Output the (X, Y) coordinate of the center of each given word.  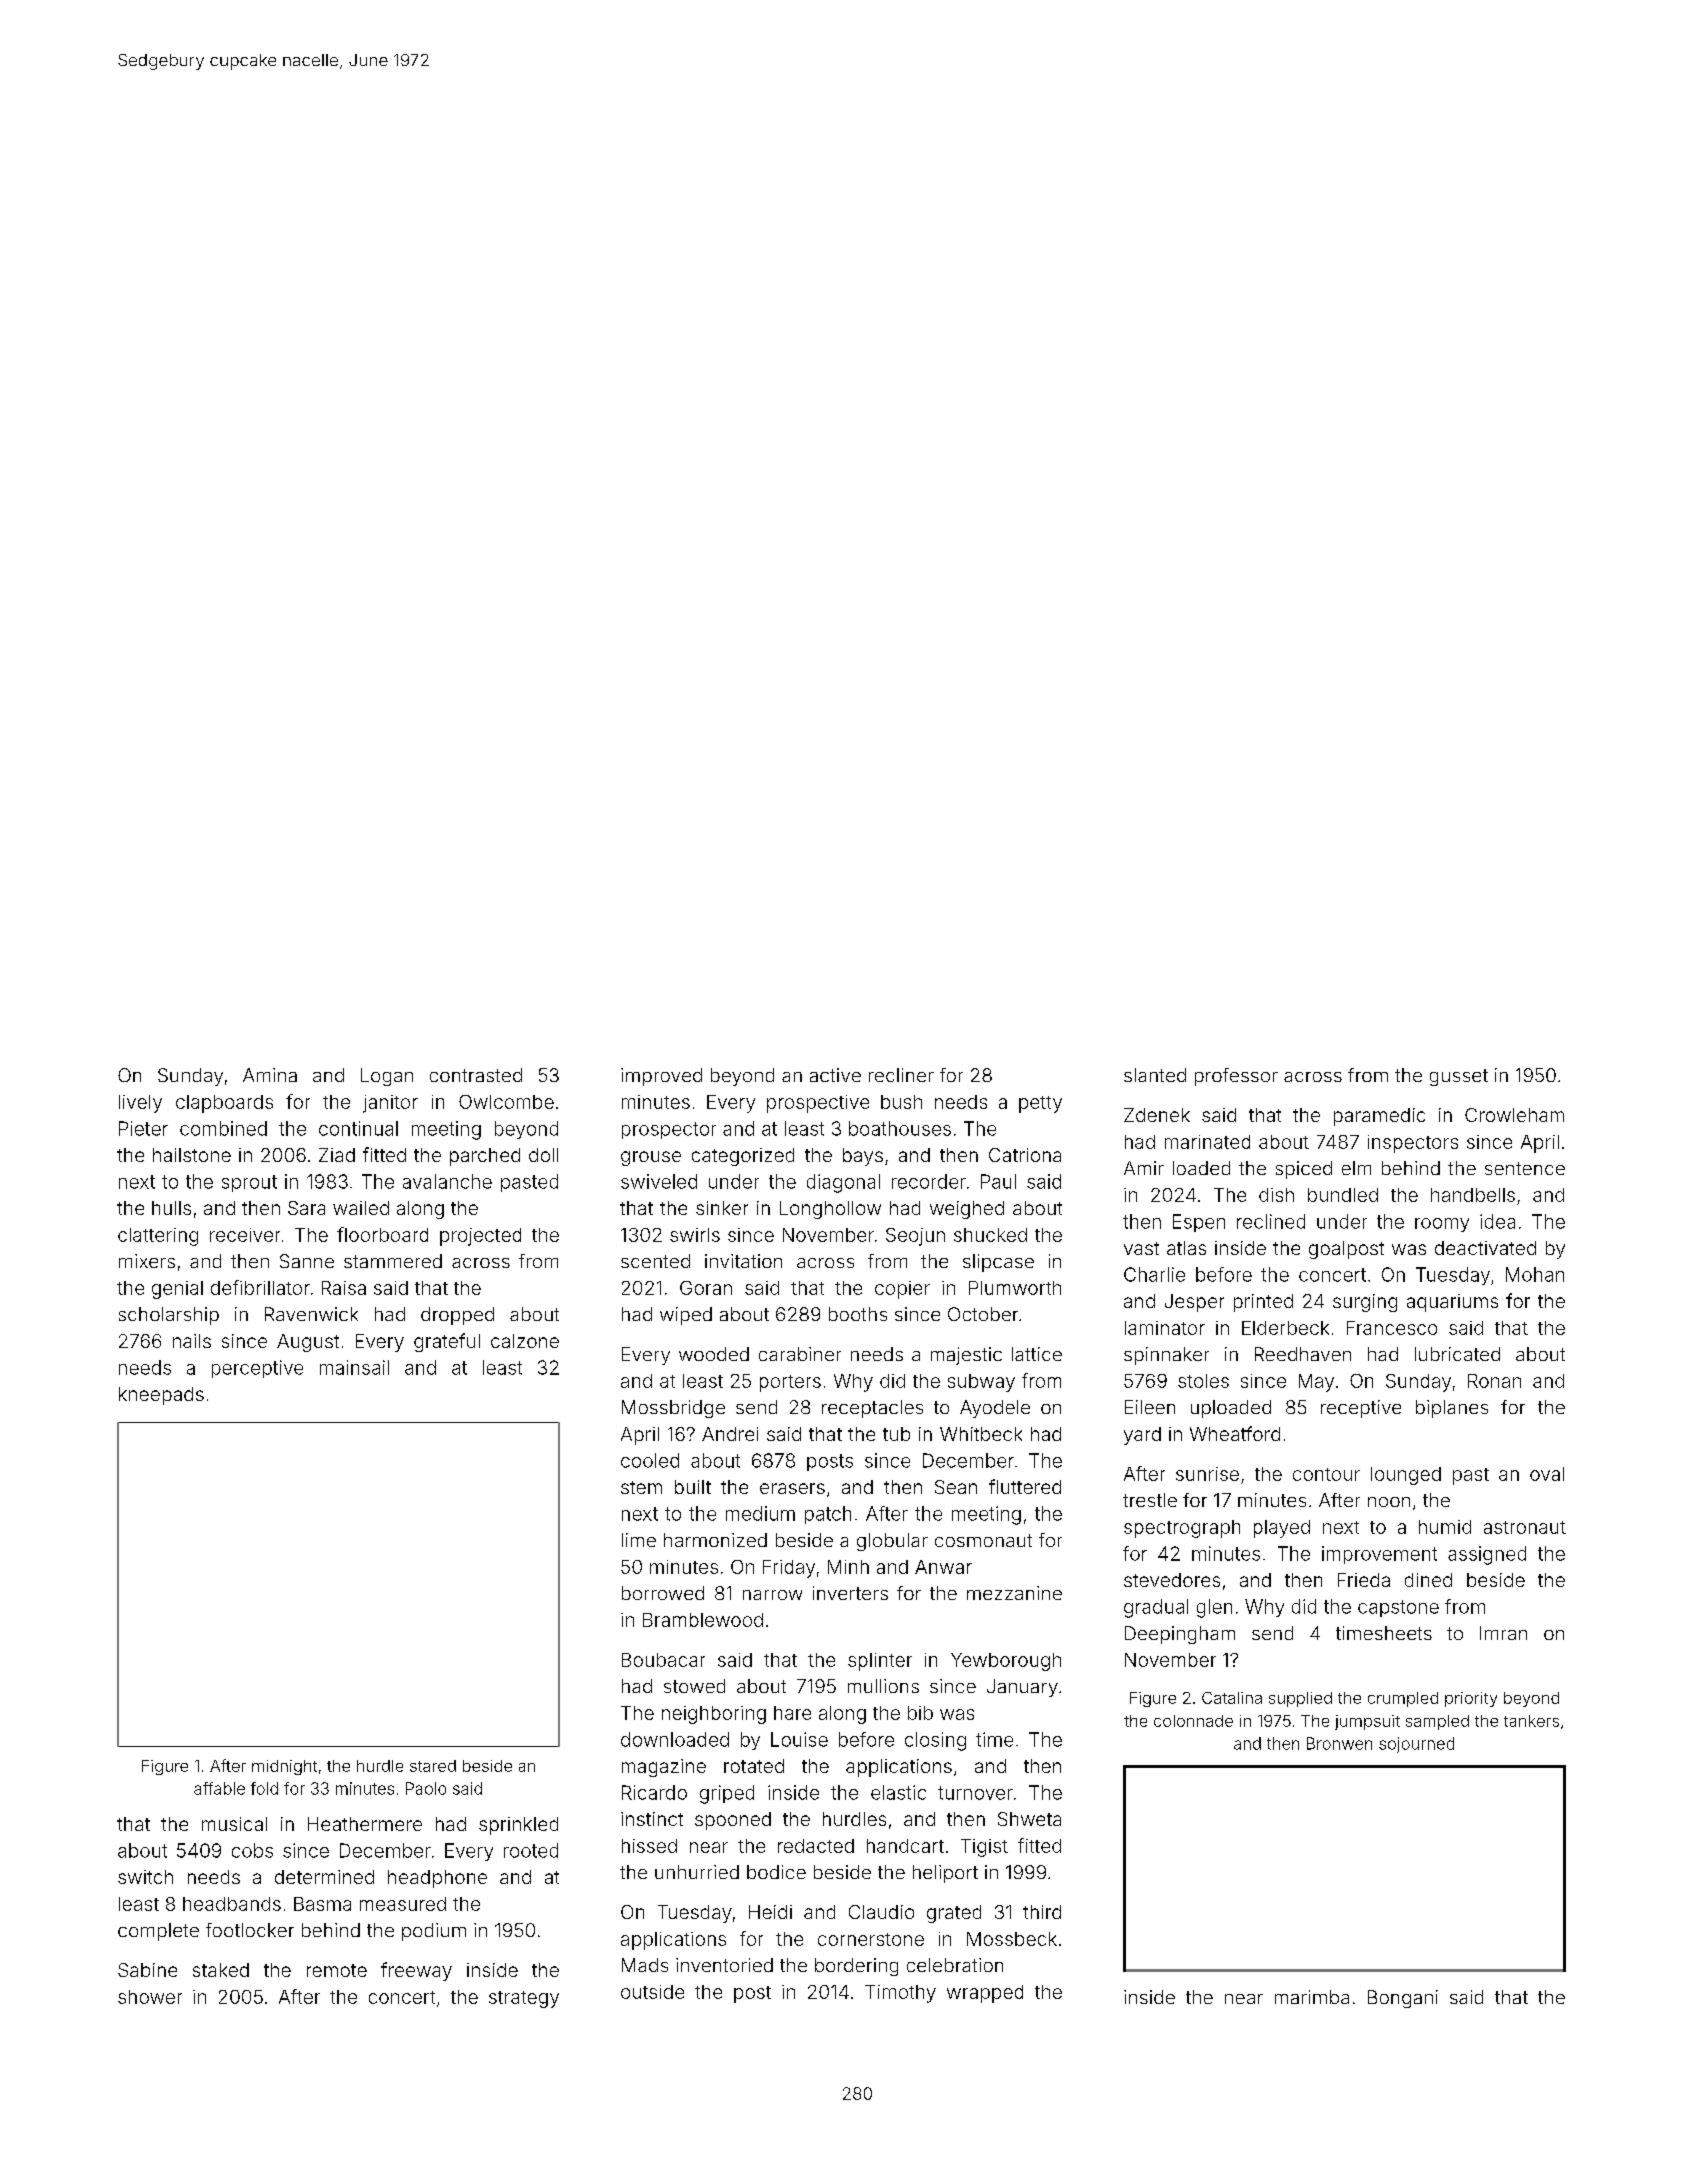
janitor (390, 1104)
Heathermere (365, 1824)
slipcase (998, 1263)
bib (920, 1713)
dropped (457, 1316)
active (835, 1075)
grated (954, 1914)
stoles (1203, 1381)
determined (324, 1877)
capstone (1398, 1608)
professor (1236, 1077)
